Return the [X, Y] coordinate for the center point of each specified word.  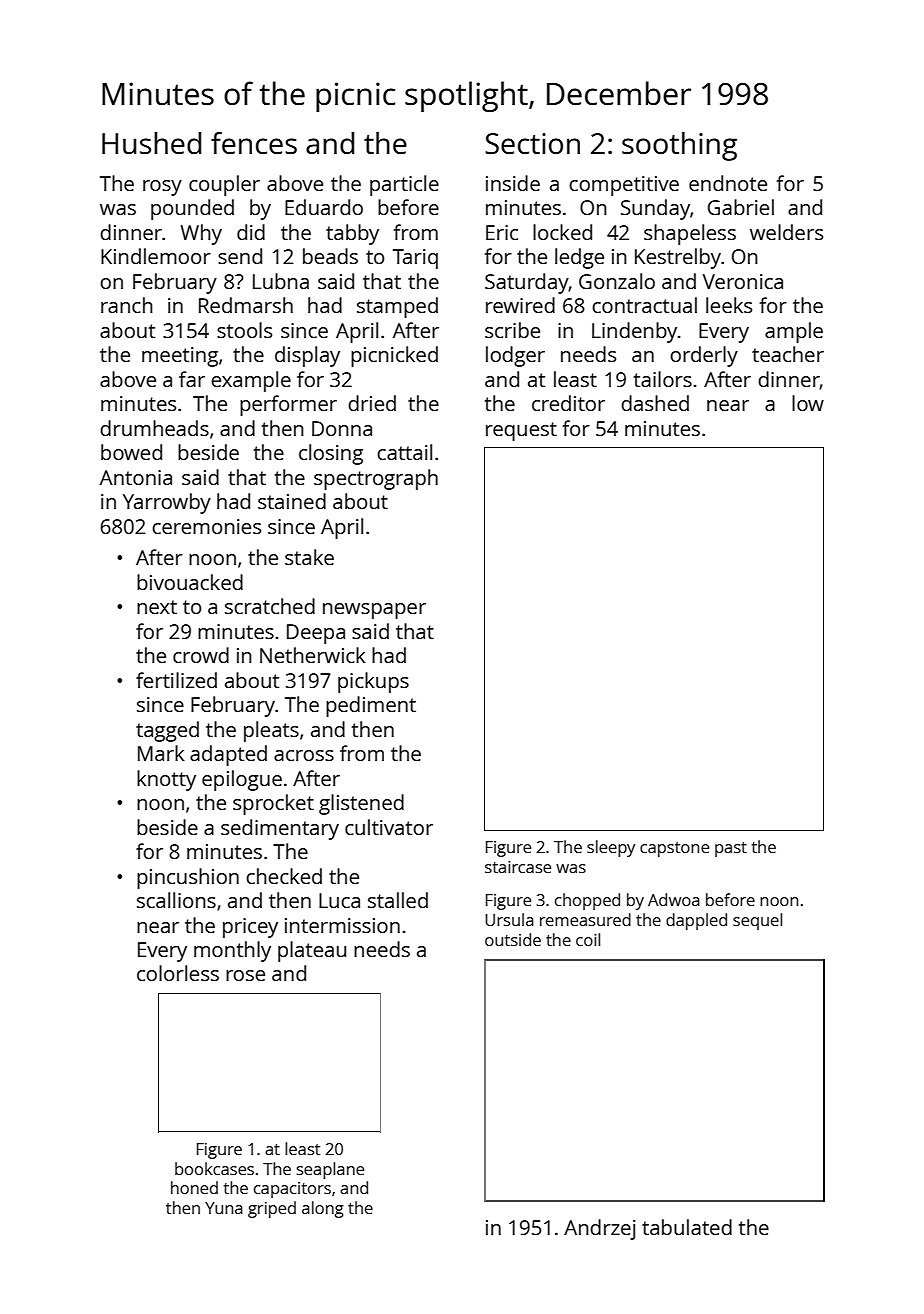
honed [194, 1187]
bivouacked [190, 582]
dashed [655, 403]
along [323, 1209]
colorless [178, 973]
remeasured [585, 919]
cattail [404, 452]
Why [201, 234]
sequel [757, 921]
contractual [644, 305]
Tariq [415, 259]
